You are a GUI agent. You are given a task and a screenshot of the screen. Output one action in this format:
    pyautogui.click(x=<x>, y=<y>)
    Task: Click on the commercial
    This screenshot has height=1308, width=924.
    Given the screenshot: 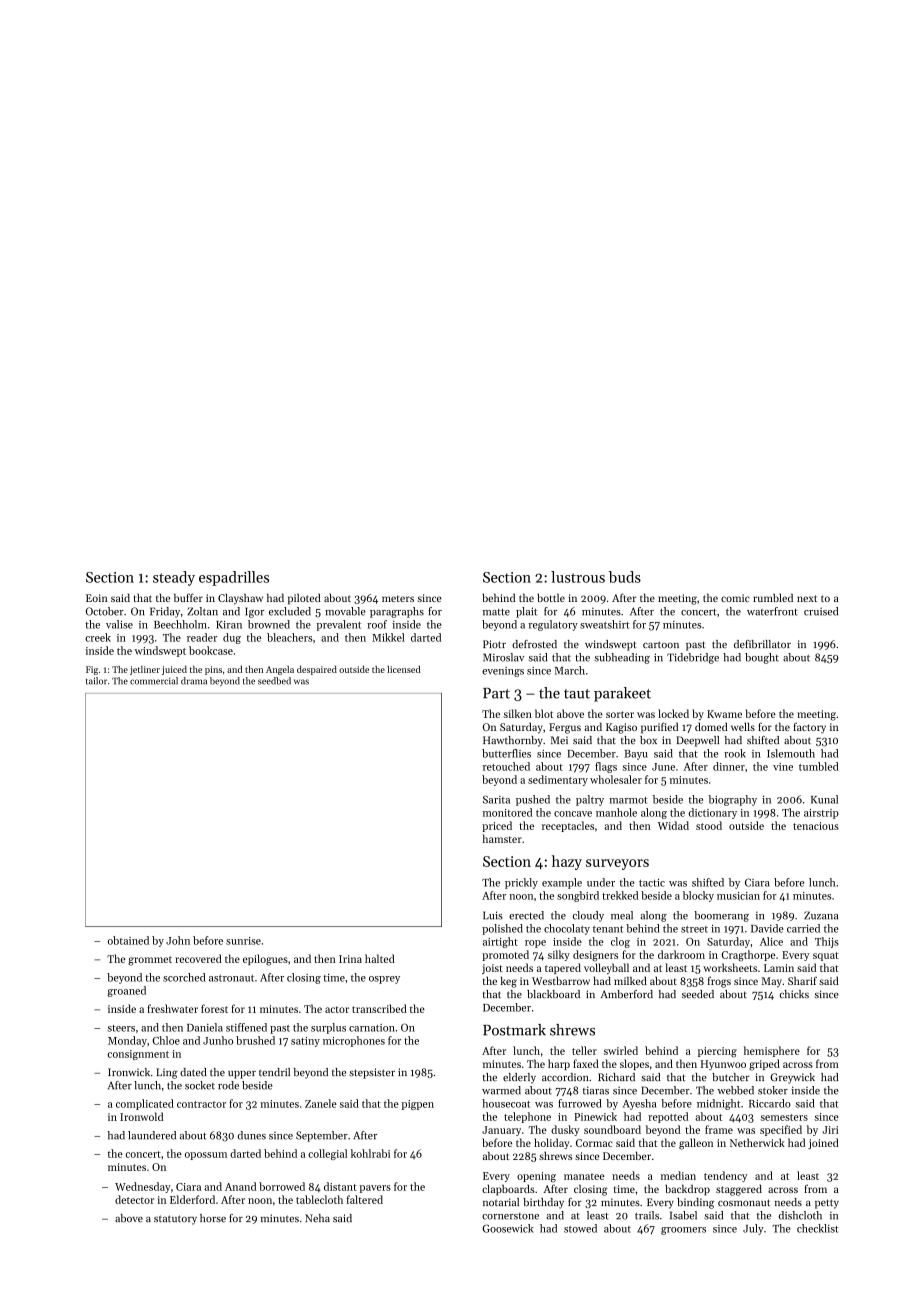 What is the action you would take?
    pyautogui.click(x=154, y=681)
